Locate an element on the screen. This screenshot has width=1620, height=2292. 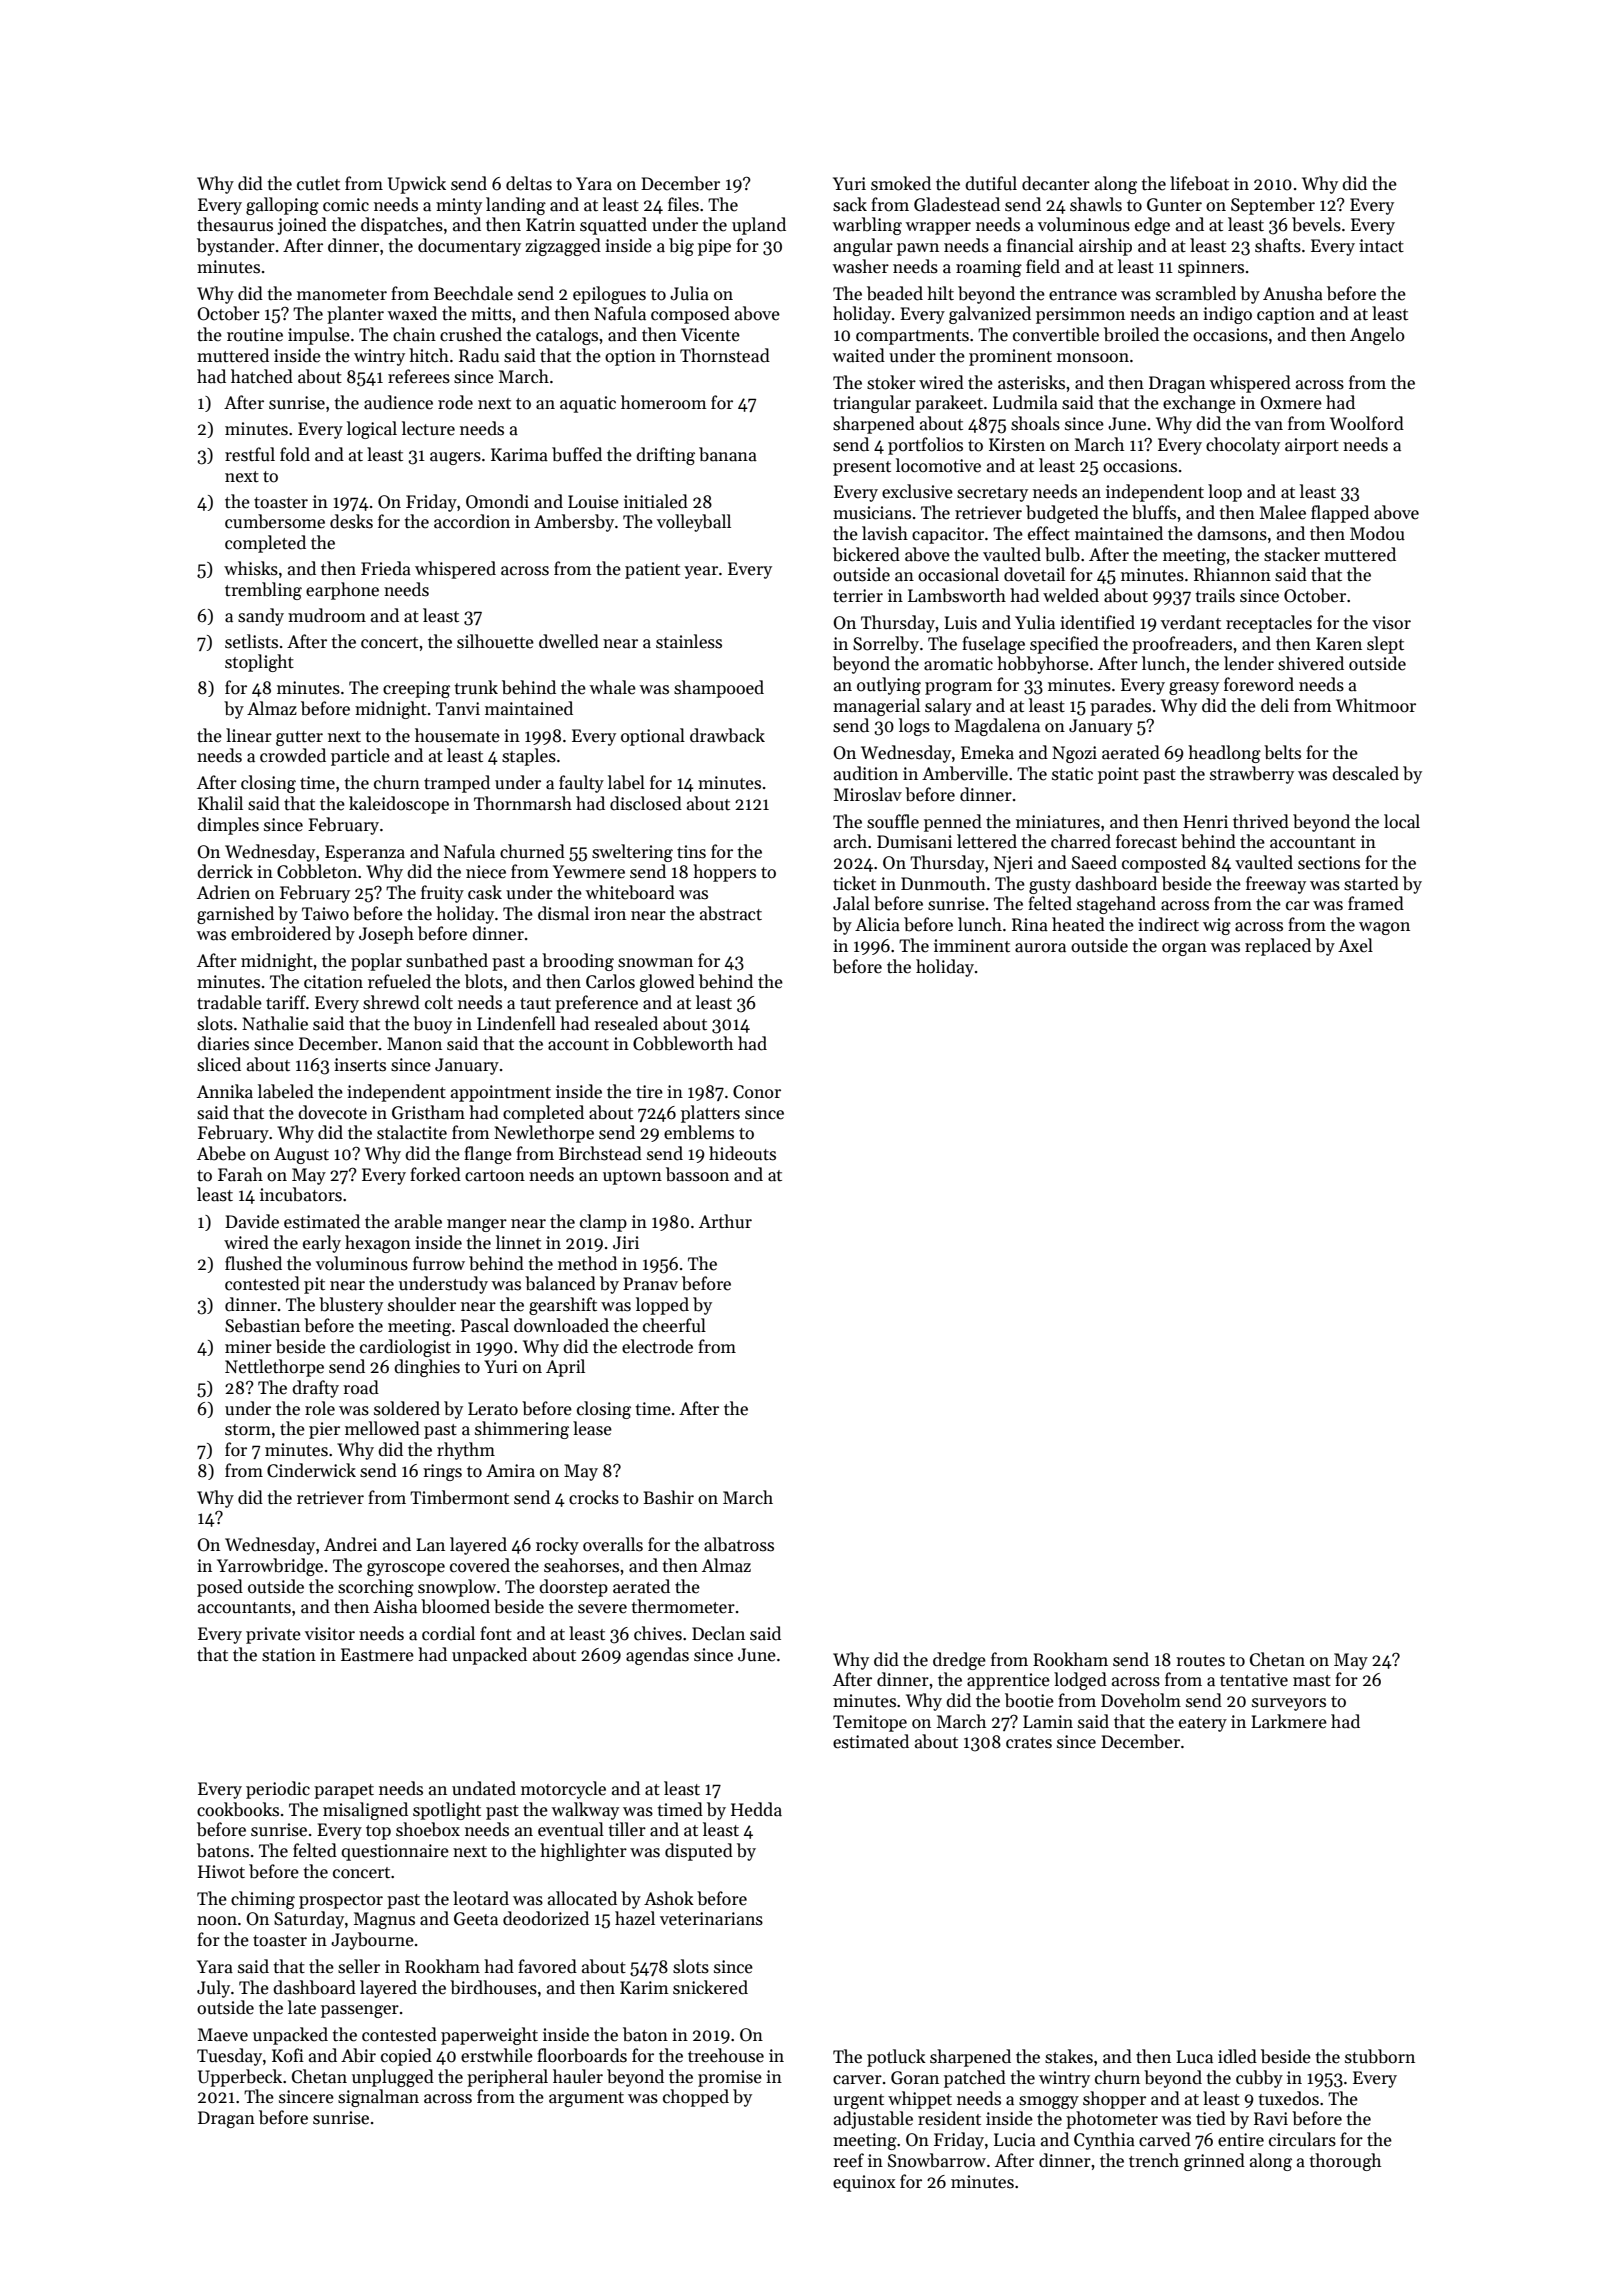
September is located at coordinates (1273, 206).
